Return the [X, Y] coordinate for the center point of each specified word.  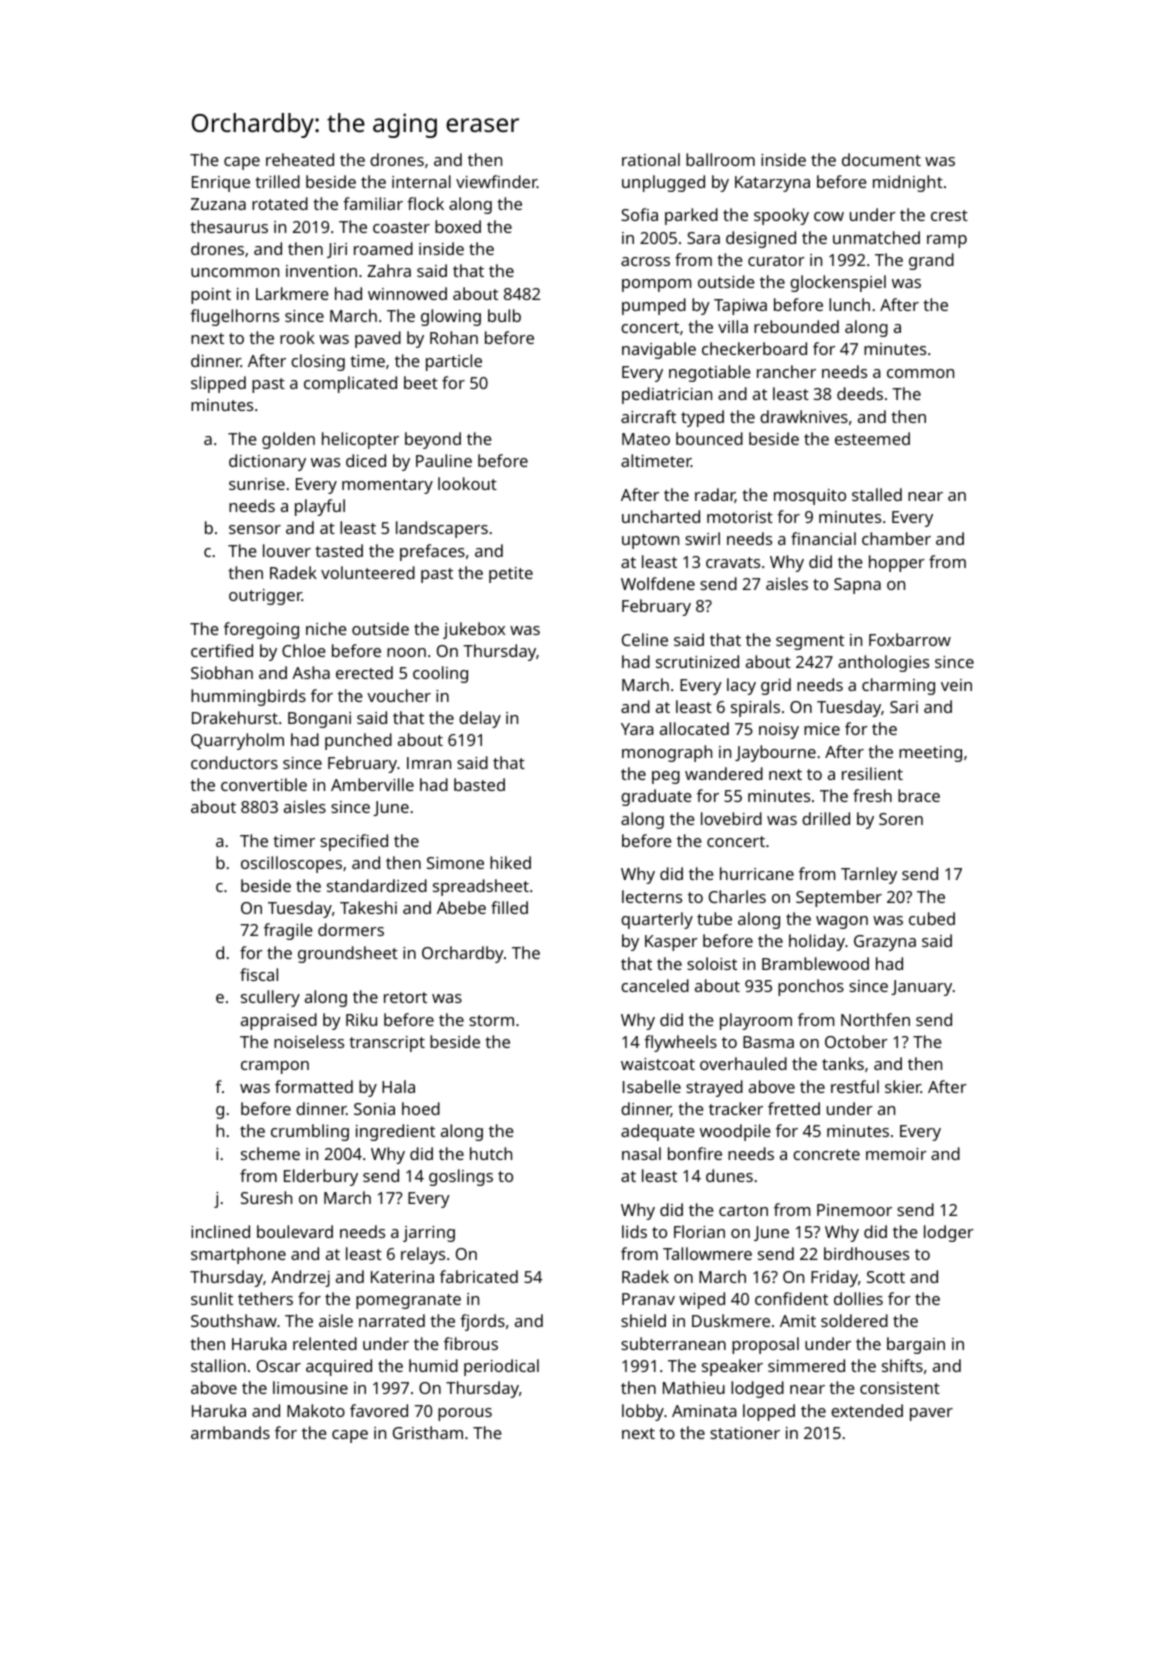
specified [354, 842]
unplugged [663, 183]
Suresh [266, 1197]
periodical [501, 1367]
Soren [901, 819]
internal [421, 181]
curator [776, 260]
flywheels [680, 1043]
